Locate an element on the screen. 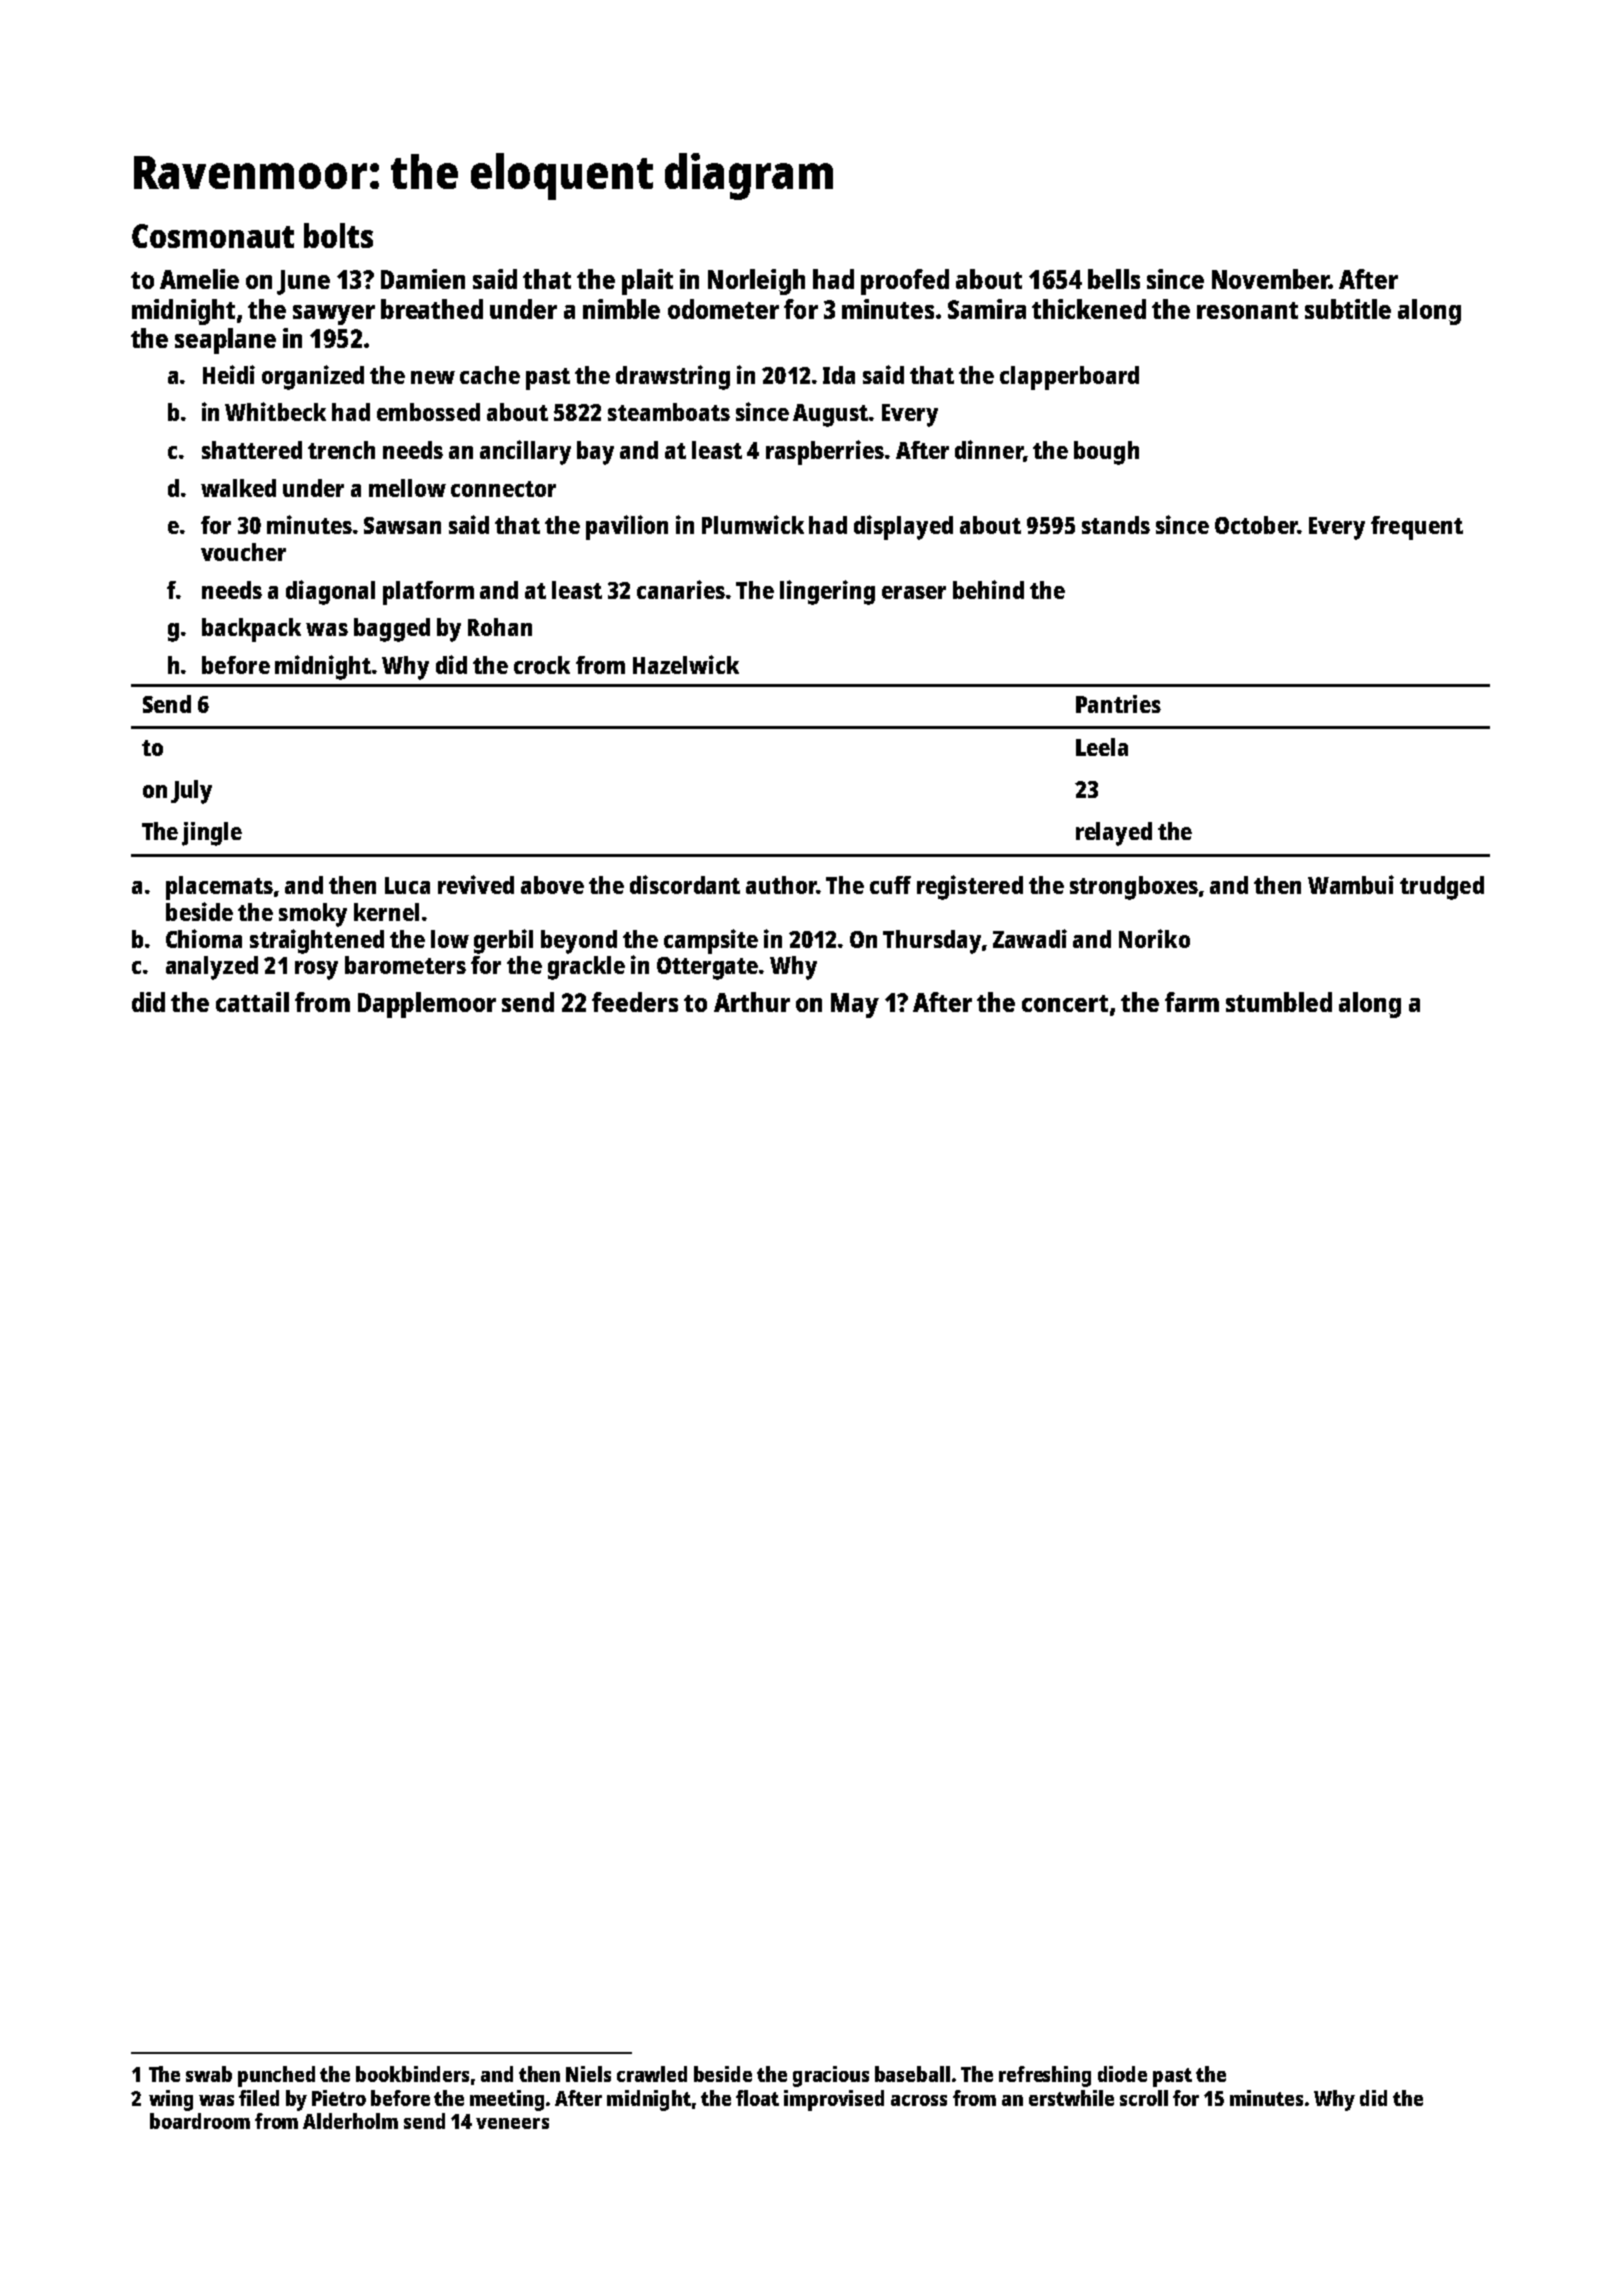 The image size is (1620, 2292). Pantries is located at coordinates (1118, 704).
